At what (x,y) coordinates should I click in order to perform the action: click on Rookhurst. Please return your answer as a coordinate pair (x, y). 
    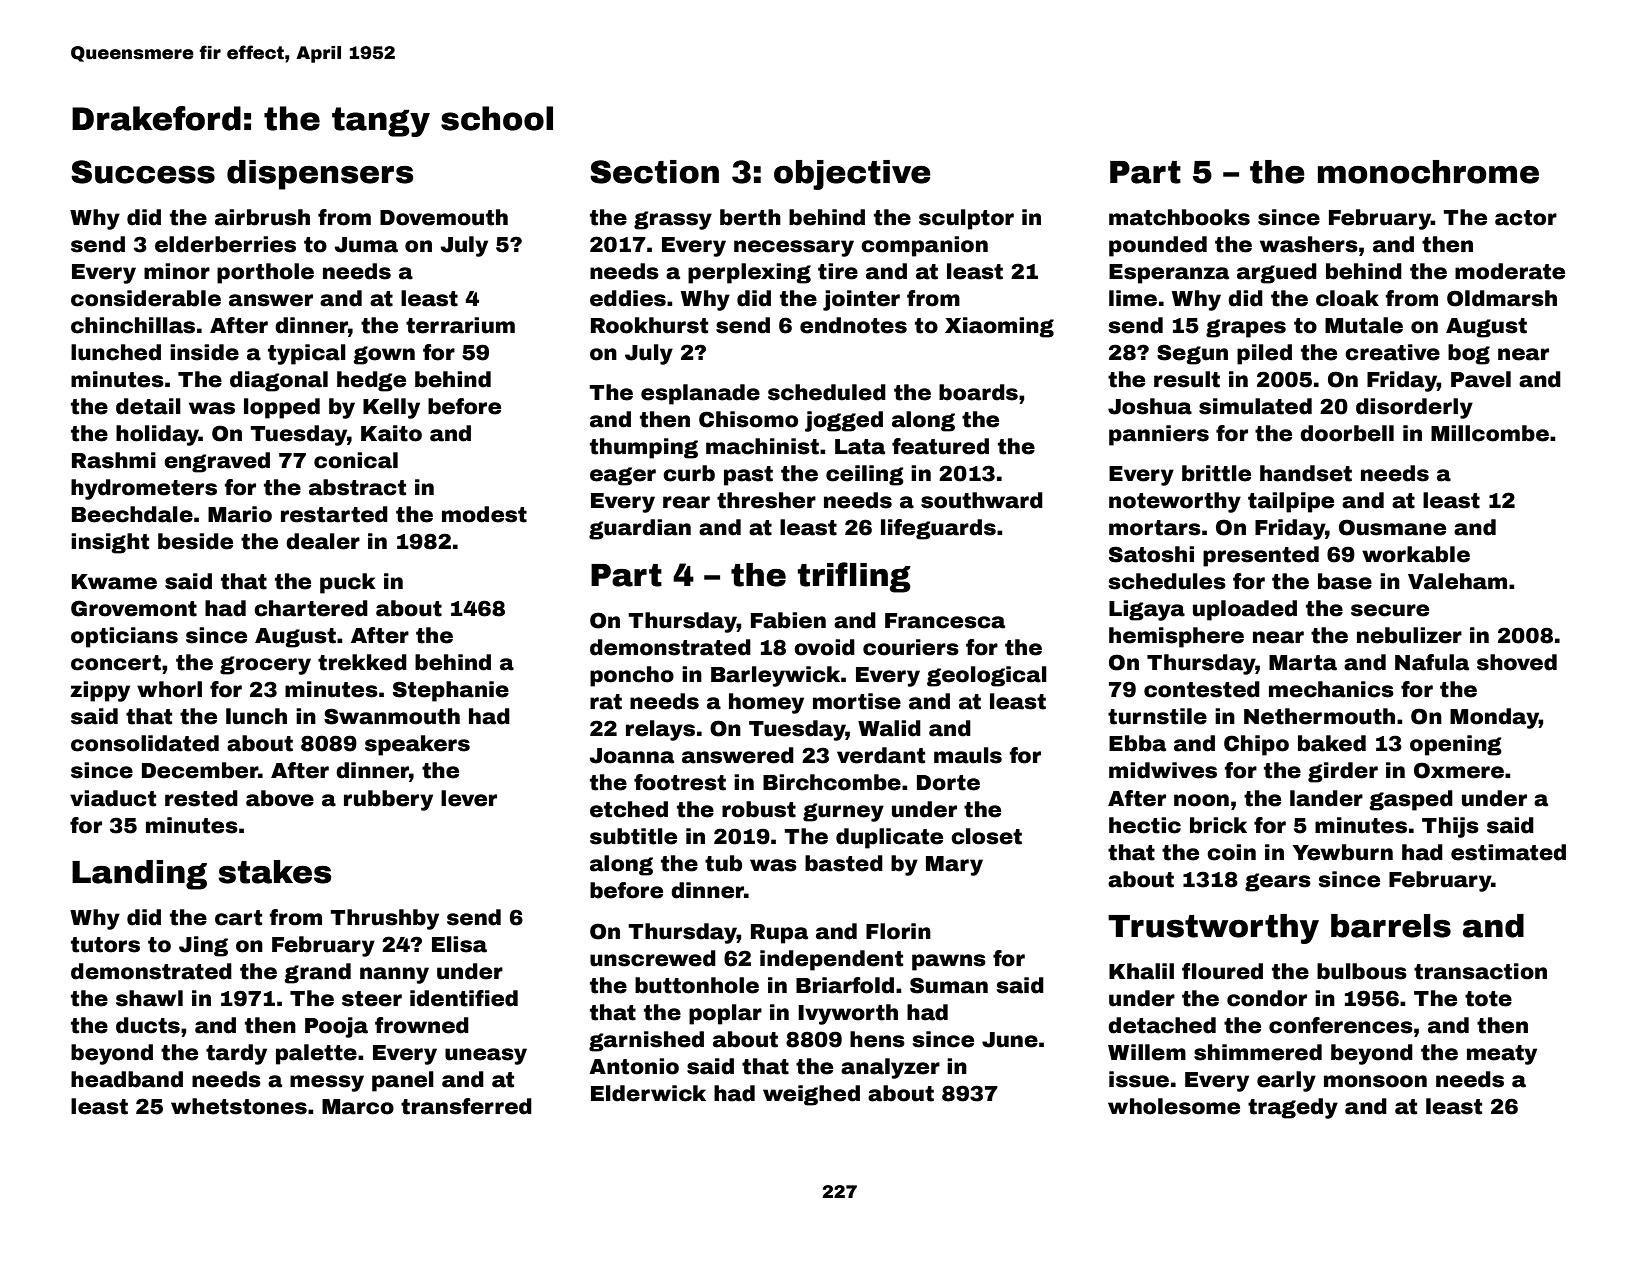
    Looking at the image, I should click on (649, 325).
